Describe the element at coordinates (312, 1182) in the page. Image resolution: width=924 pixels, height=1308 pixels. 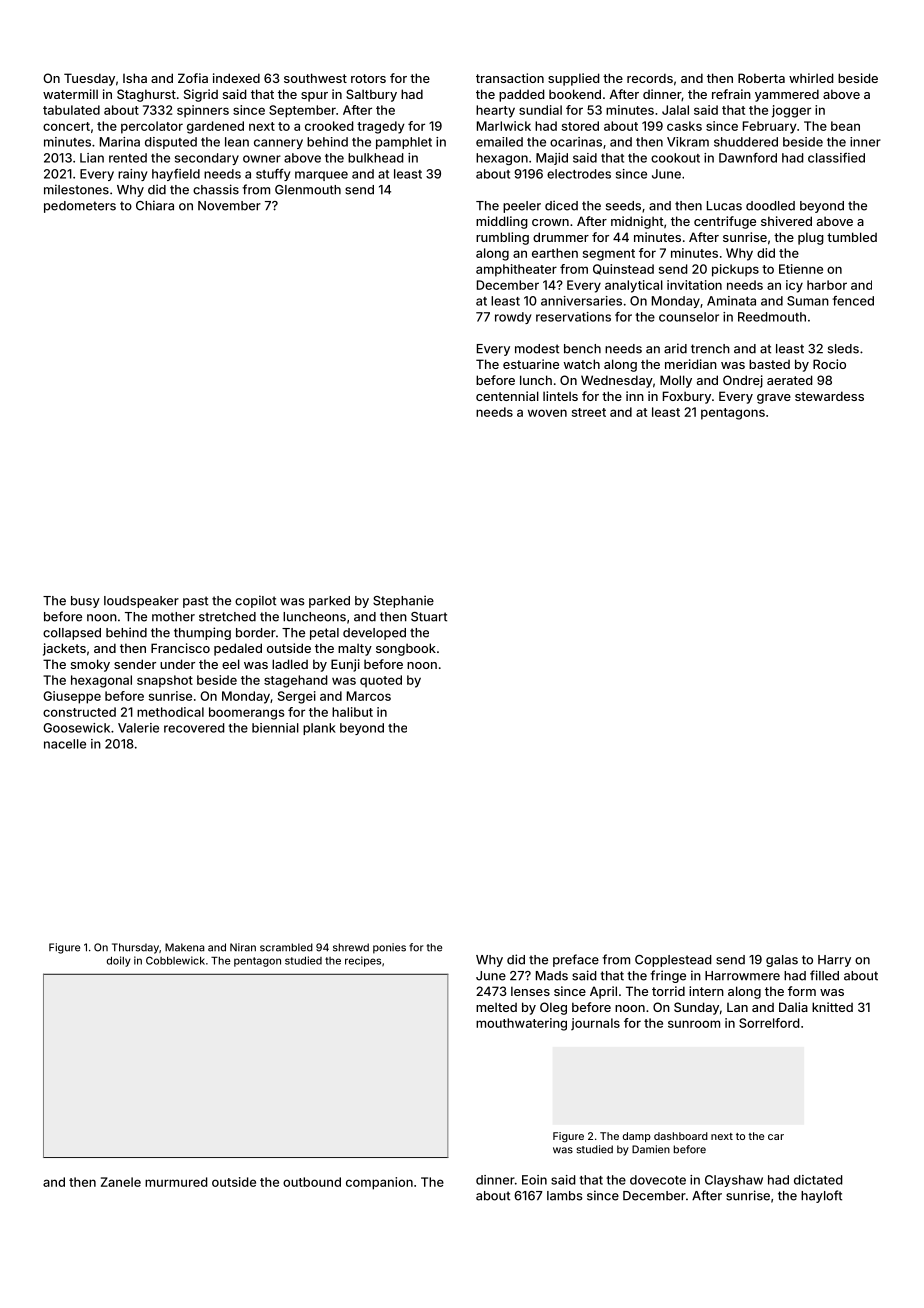
I see `outbound` at that location.
